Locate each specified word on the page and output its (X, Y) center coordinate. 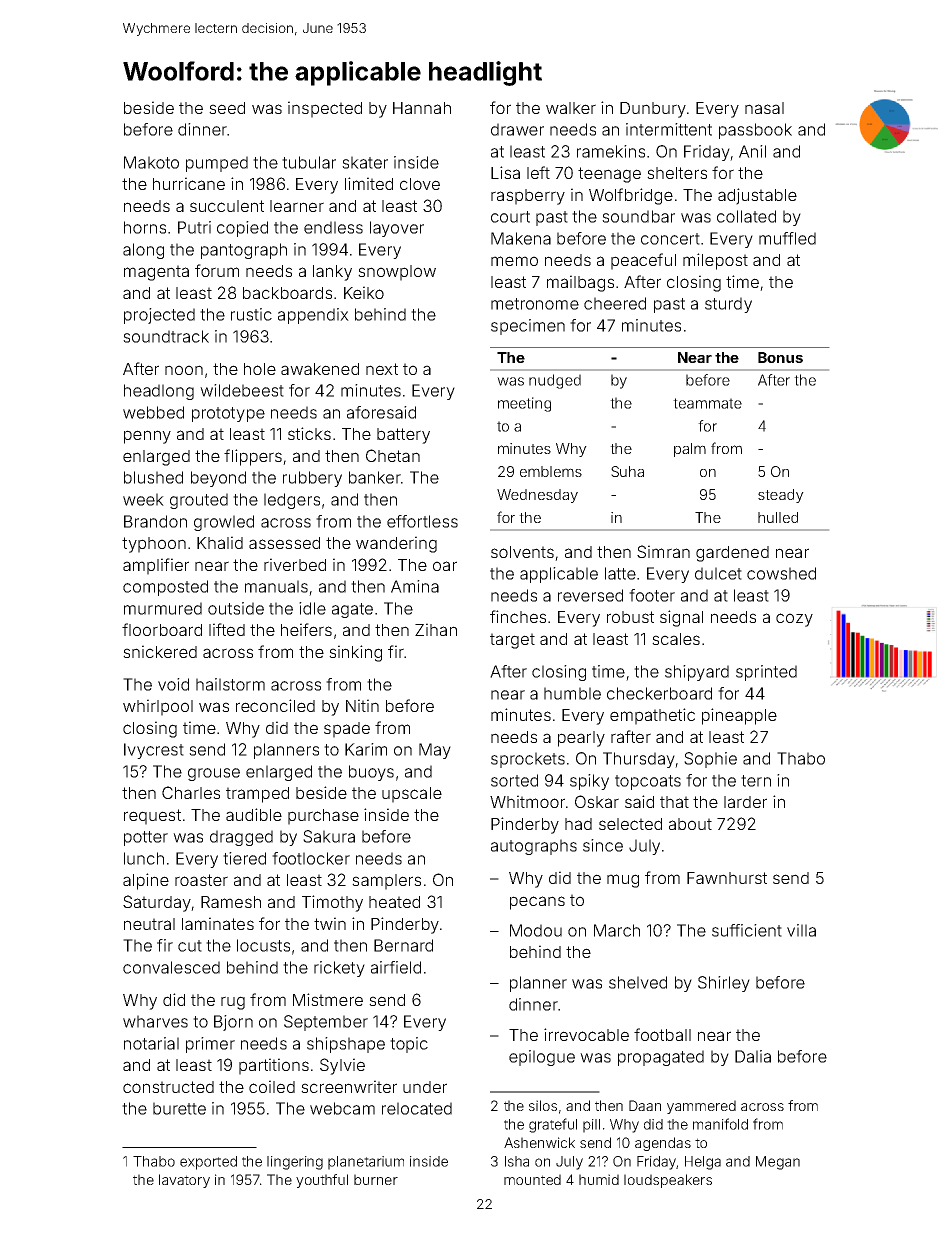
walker (571, 108)
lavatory (184, 1181)
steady (781, 496)
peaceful (643, 261)
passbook (755, 131)
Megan (778, 1163)
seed (227, 108)
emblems (551, 471)
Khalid (220, 542)
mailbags (580, 283)
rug (233, 1003)
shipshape (346, 1045)
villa (801, 930)
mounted (532, 1179)
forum (217, 270)
